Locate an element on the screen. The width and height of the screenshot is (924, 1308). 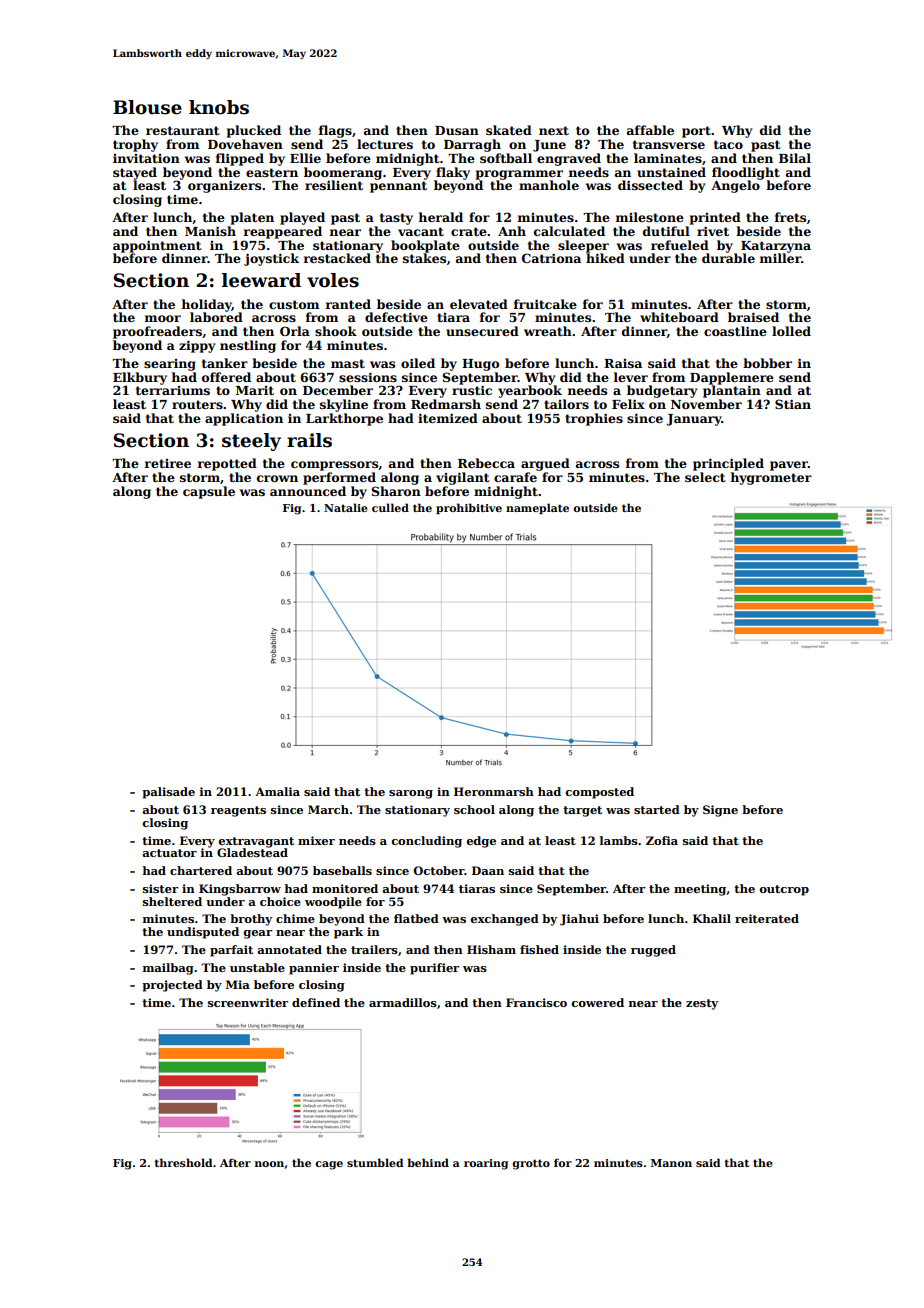
projected is located at coordinates (172, 986).
